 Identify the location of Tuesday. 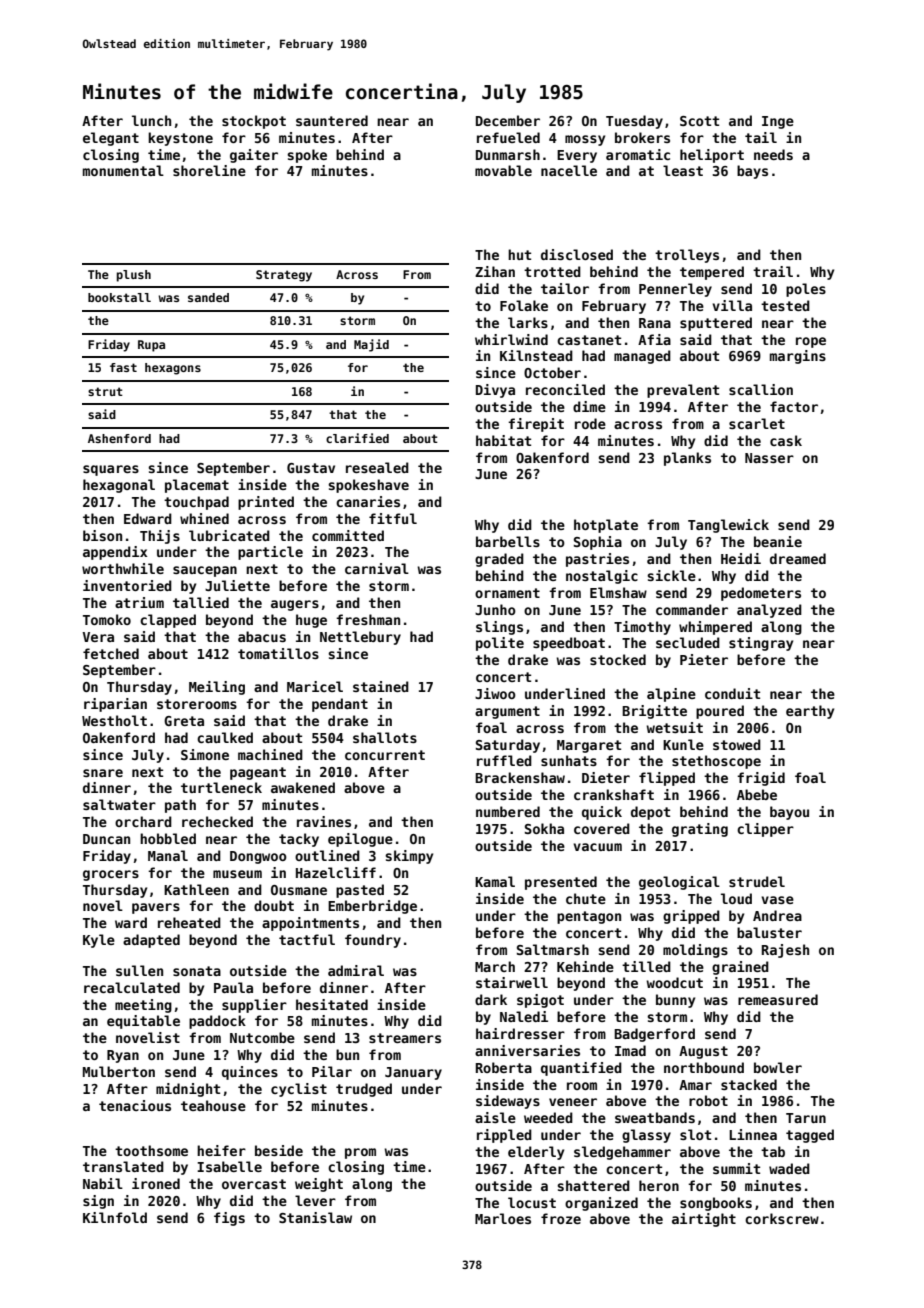
(634, 122).
